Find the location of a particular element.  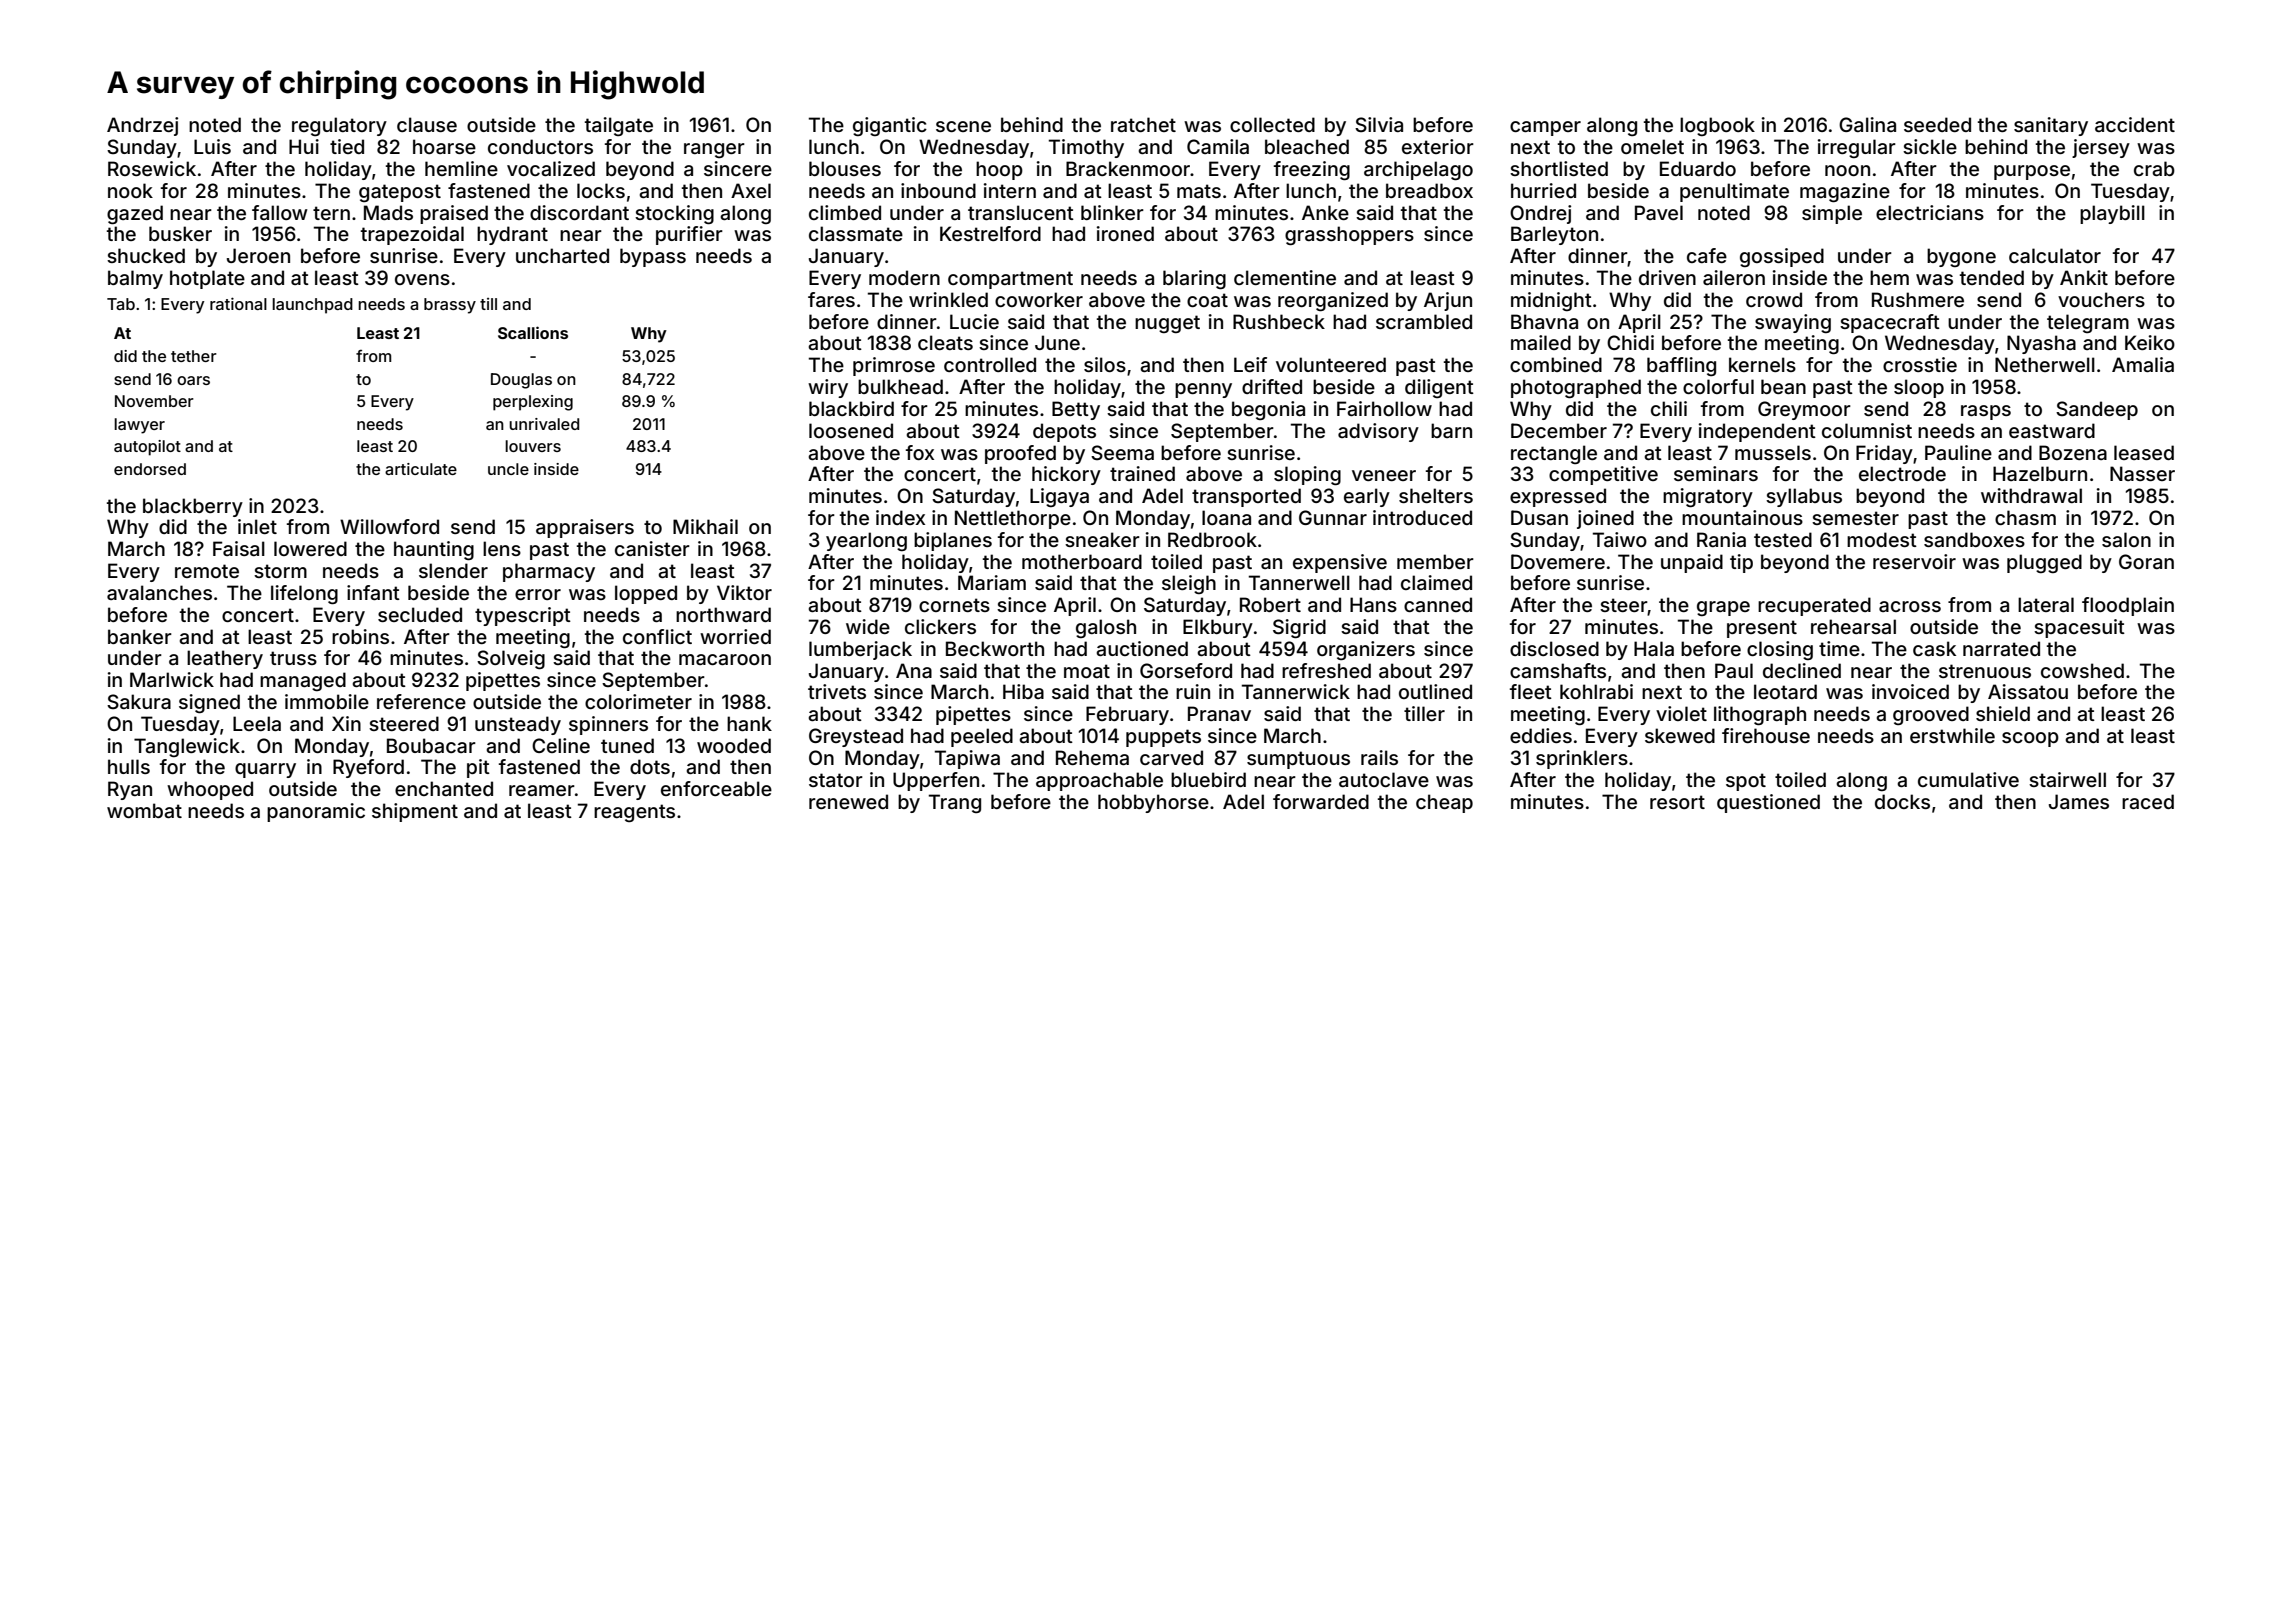

Luis is located at coordinates (212, 146).
